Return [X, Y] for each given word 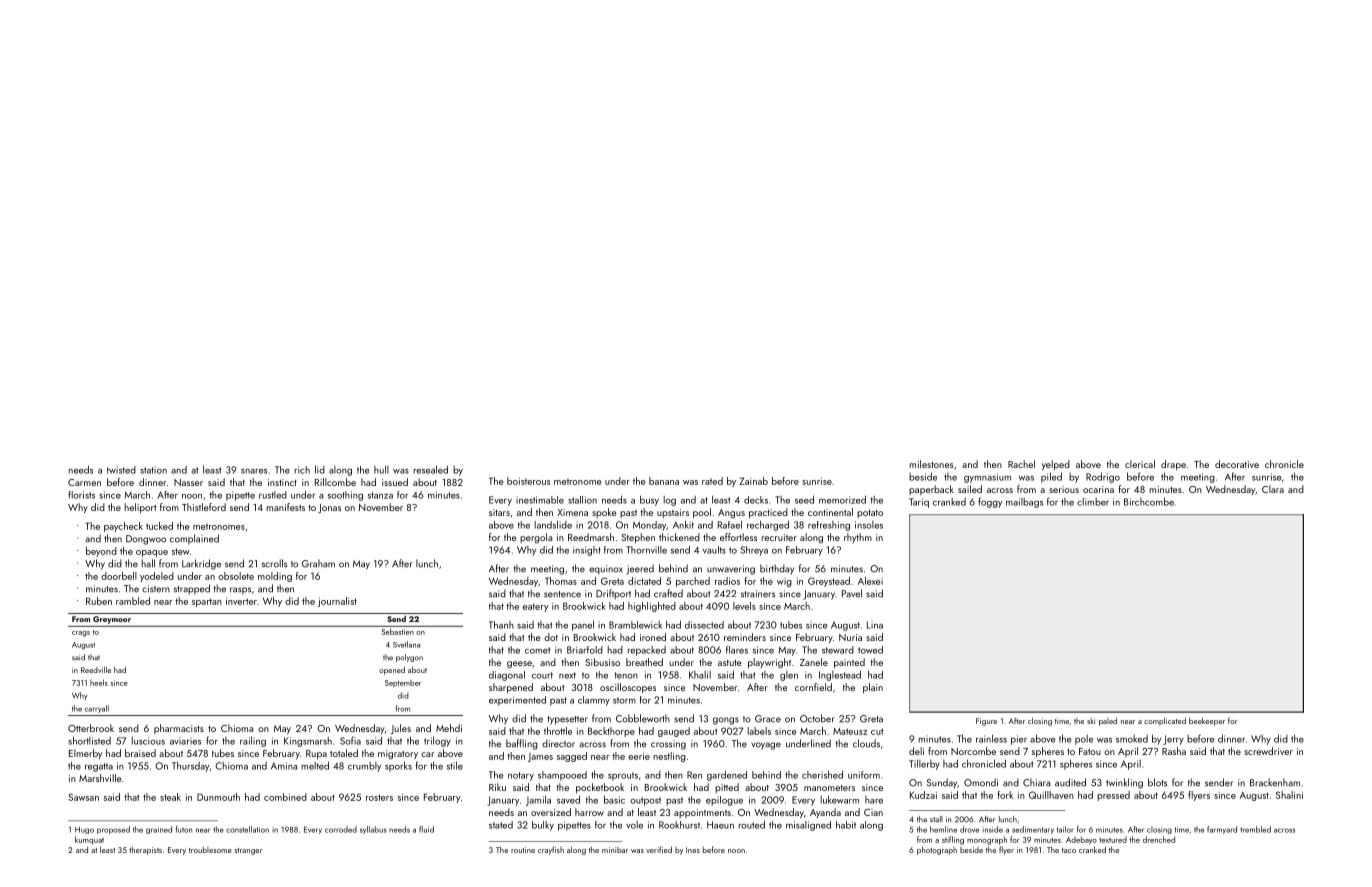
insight [587, 551]
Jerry [1173, 740]
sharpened [511, 688]
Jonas [329, 508]
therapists [145, 851]
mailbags [1024, 503]
